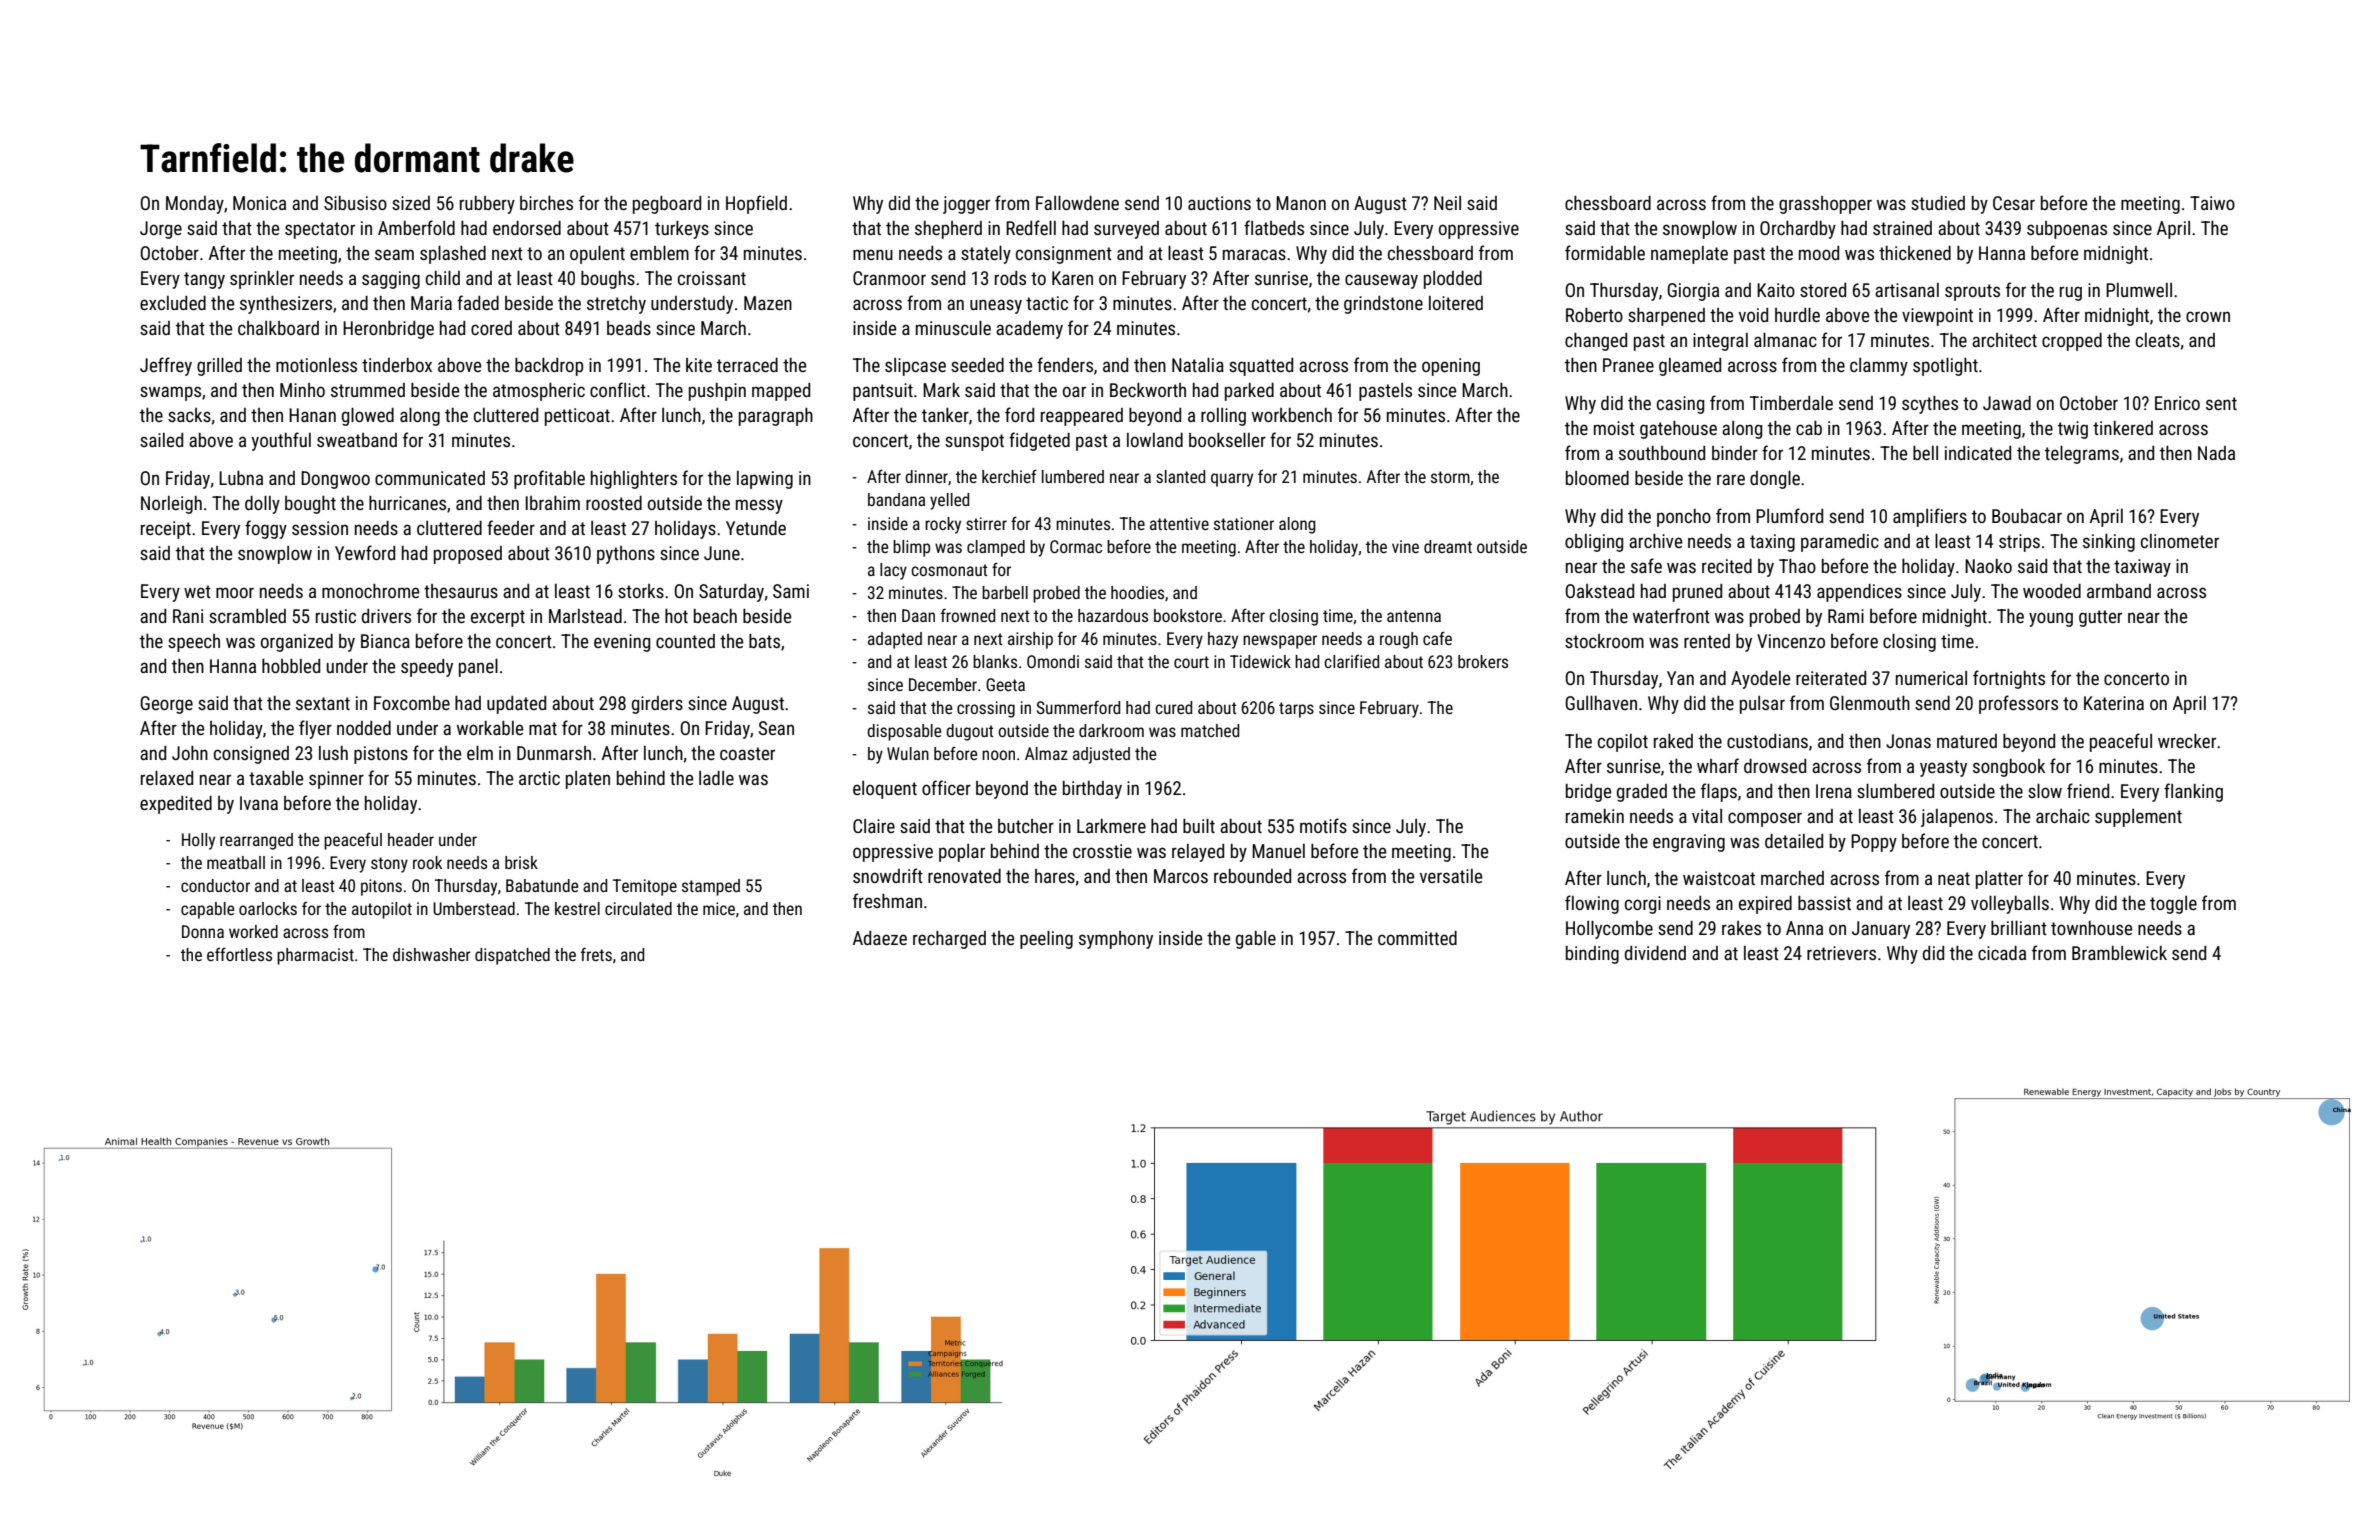 Image resolution: width=2380 pixels, height=1540 pixels. I want to click on effortless, so click(239, 954).
